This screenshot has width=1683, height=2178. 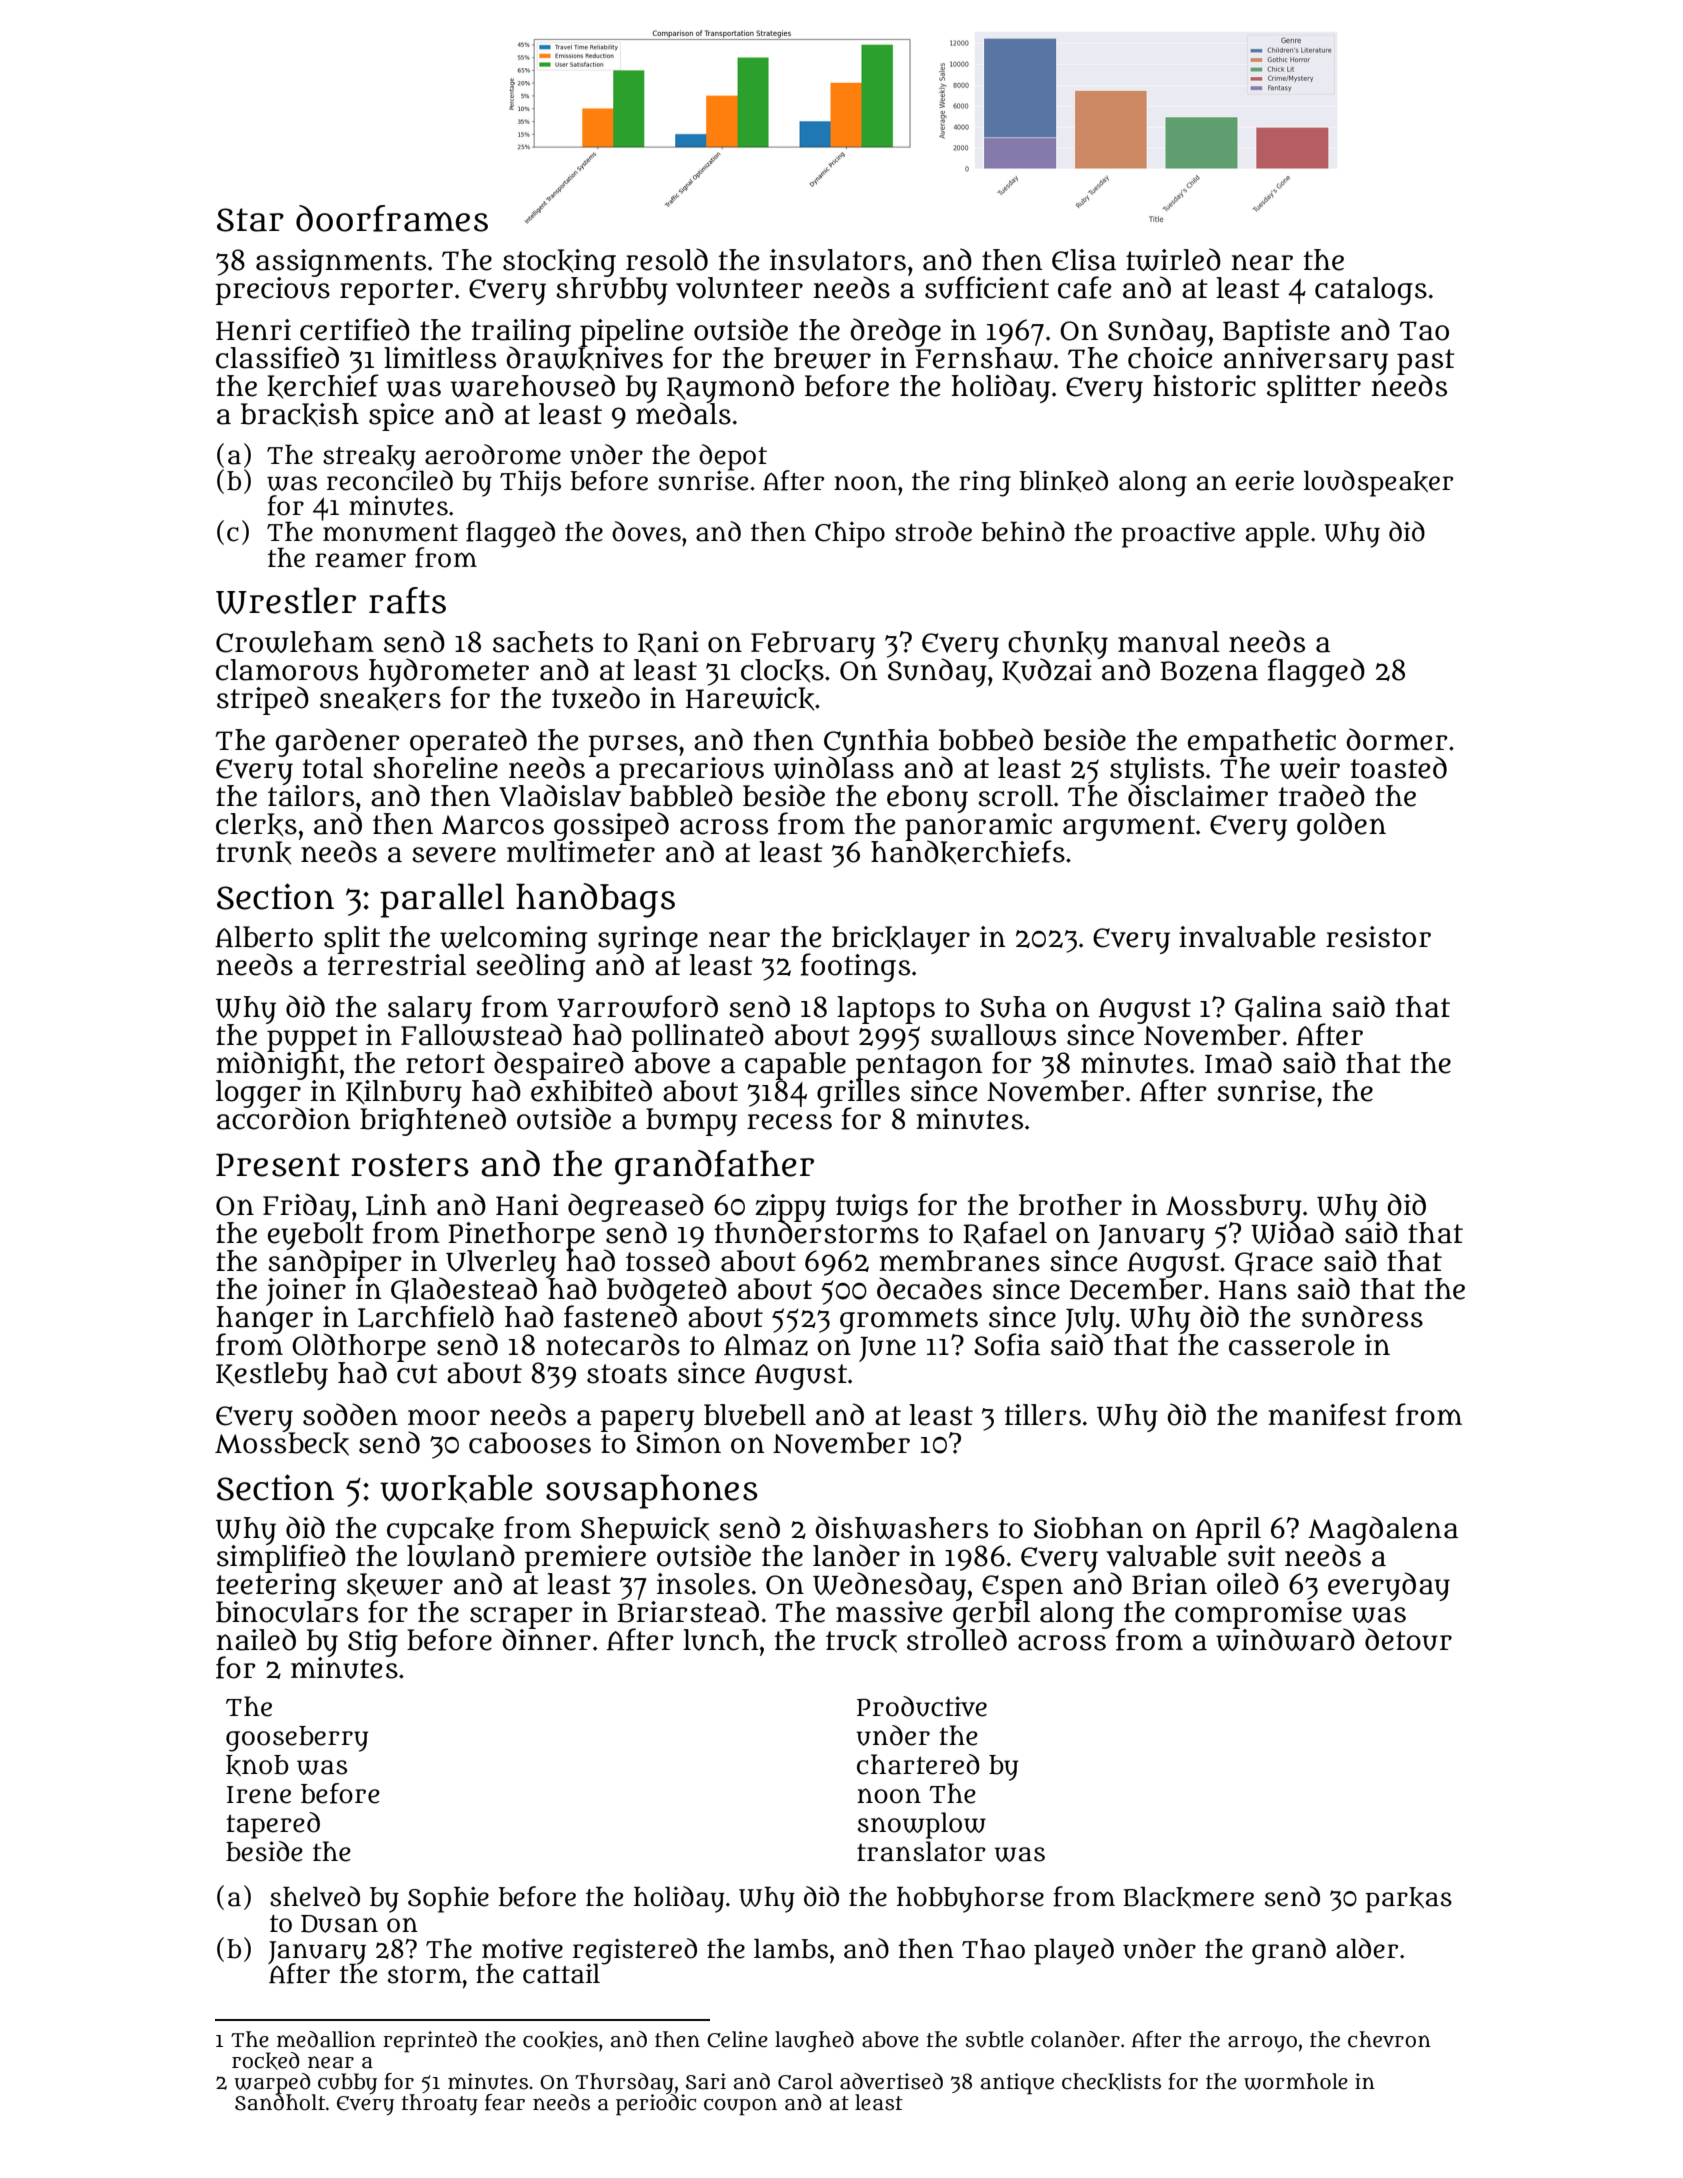 What do you see at coordinates (795, 1066) in the screenshot?
I see `capable` at bounding box center [795, 1066].
